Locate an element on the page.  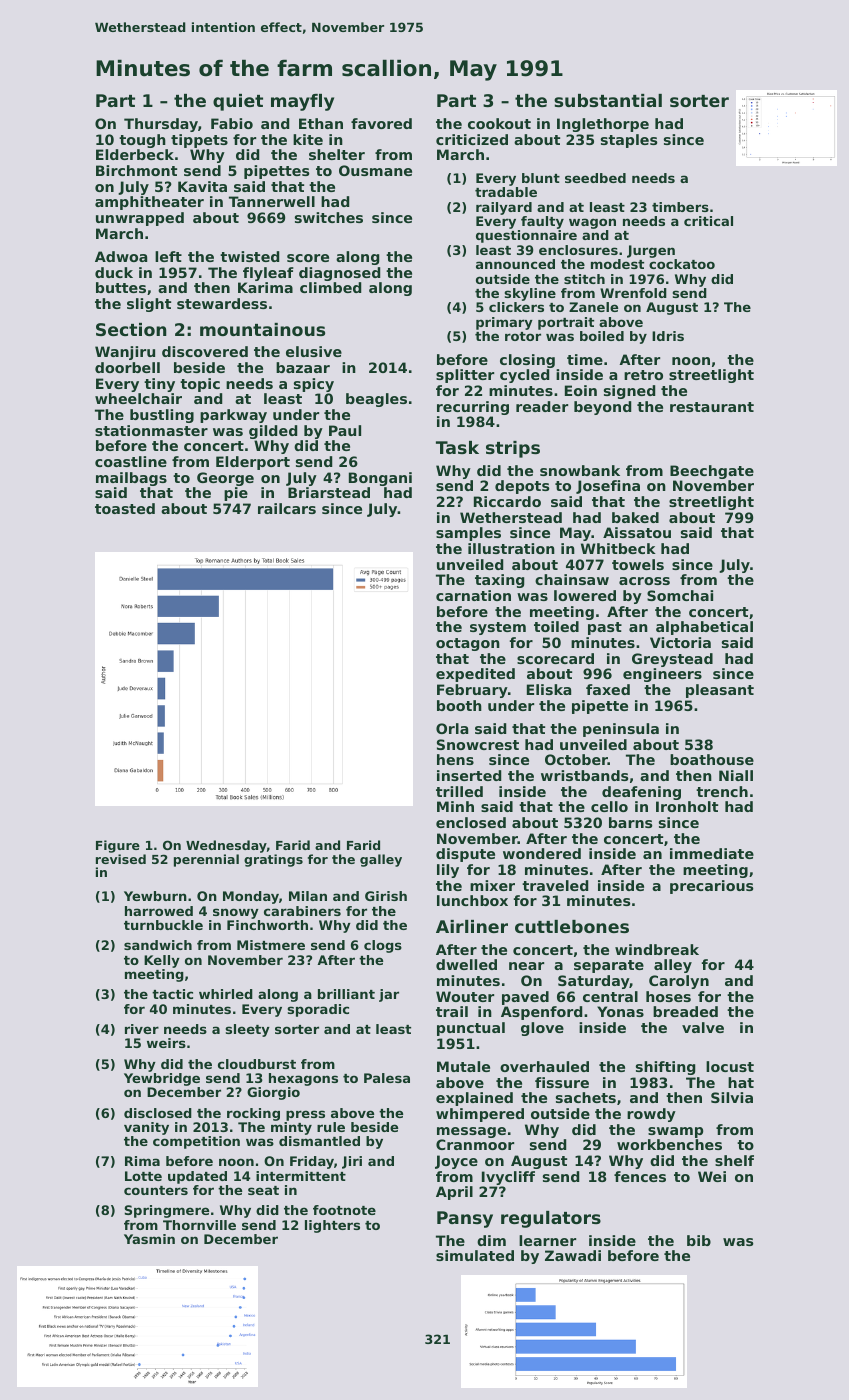
criticized is located at coordinates (472, 139).
